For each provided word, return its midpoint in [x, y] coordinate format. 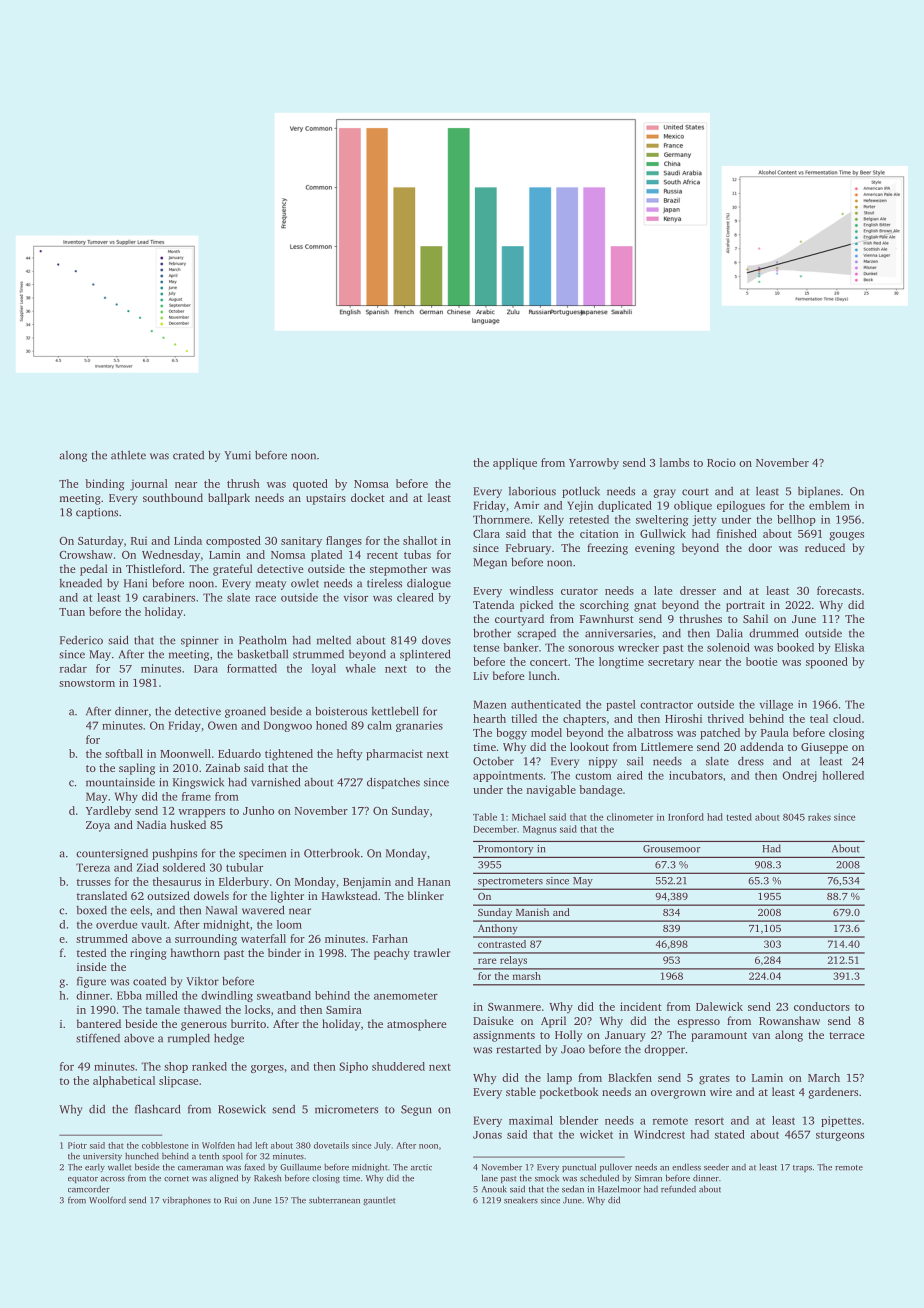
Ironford [686, 817]
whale [361, 668]
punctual [579, 1167]
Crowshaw [86, 554]
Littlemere [667, 746]
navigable [551, 791]
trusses [94, 882]
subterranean [334, 1200]
